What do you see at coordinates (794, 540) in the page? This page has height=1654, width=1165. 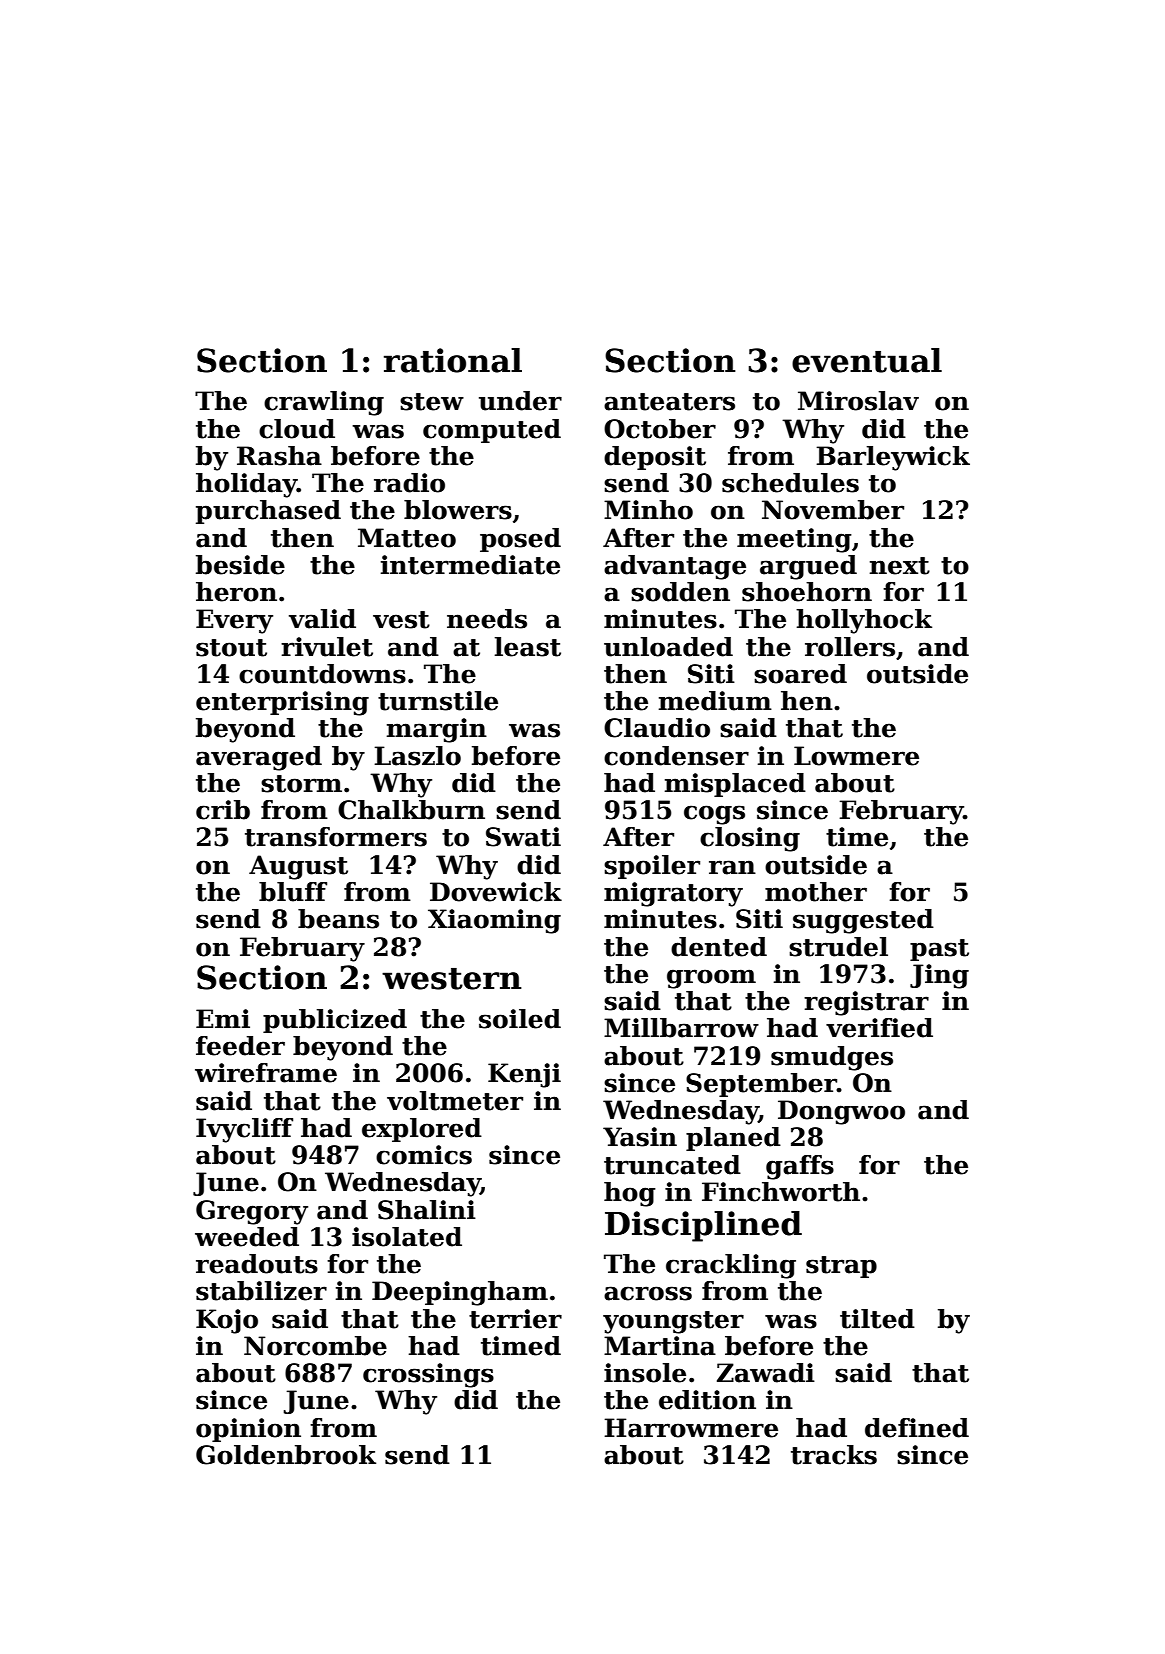 I see `meeting` at bounding box center [794, 540].
